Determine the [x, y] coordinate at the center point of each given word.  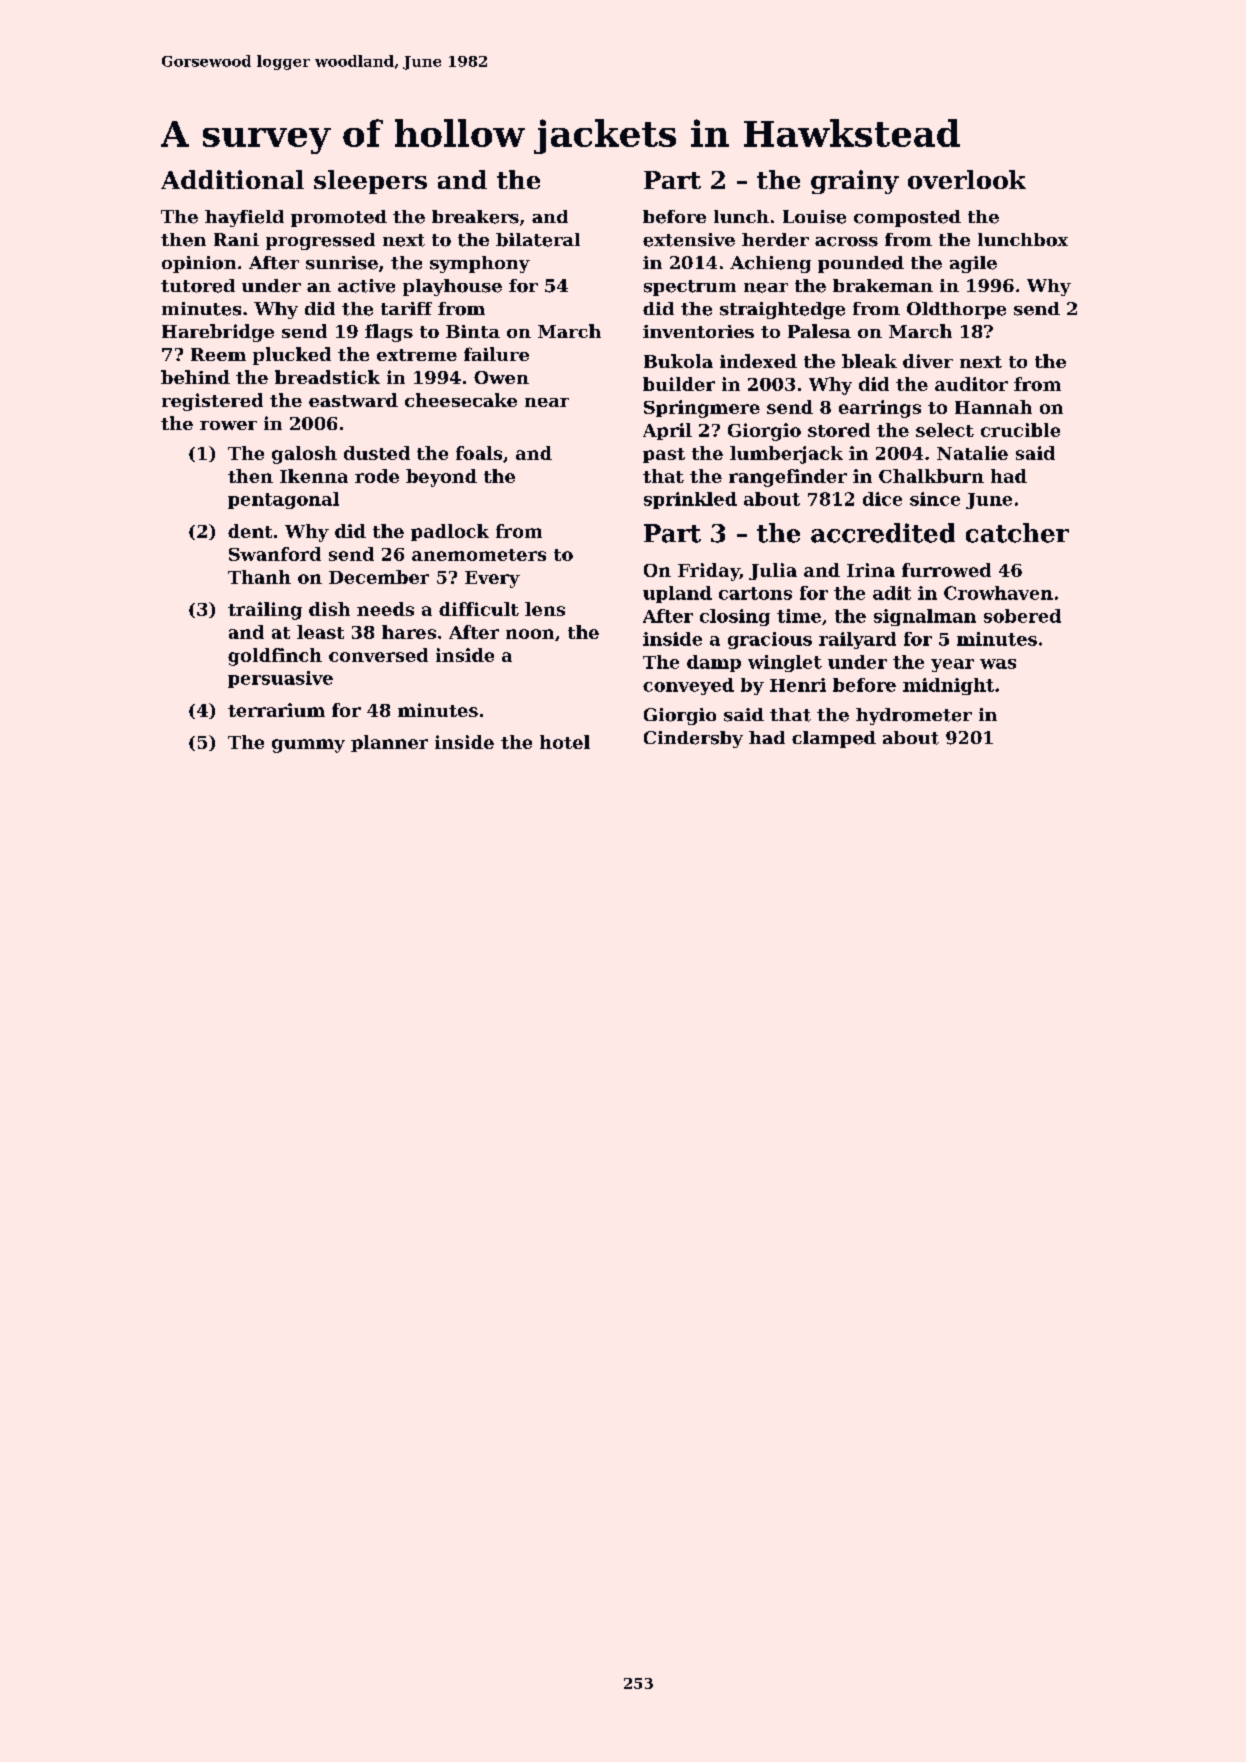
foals [479, 453]
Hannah [993, 407]
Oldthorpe [956, 310]
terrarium [276, 710]
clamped [834, 739]
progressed [320, 241]
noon [530, 634]
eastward [353, 400]
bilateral [538, 240]
